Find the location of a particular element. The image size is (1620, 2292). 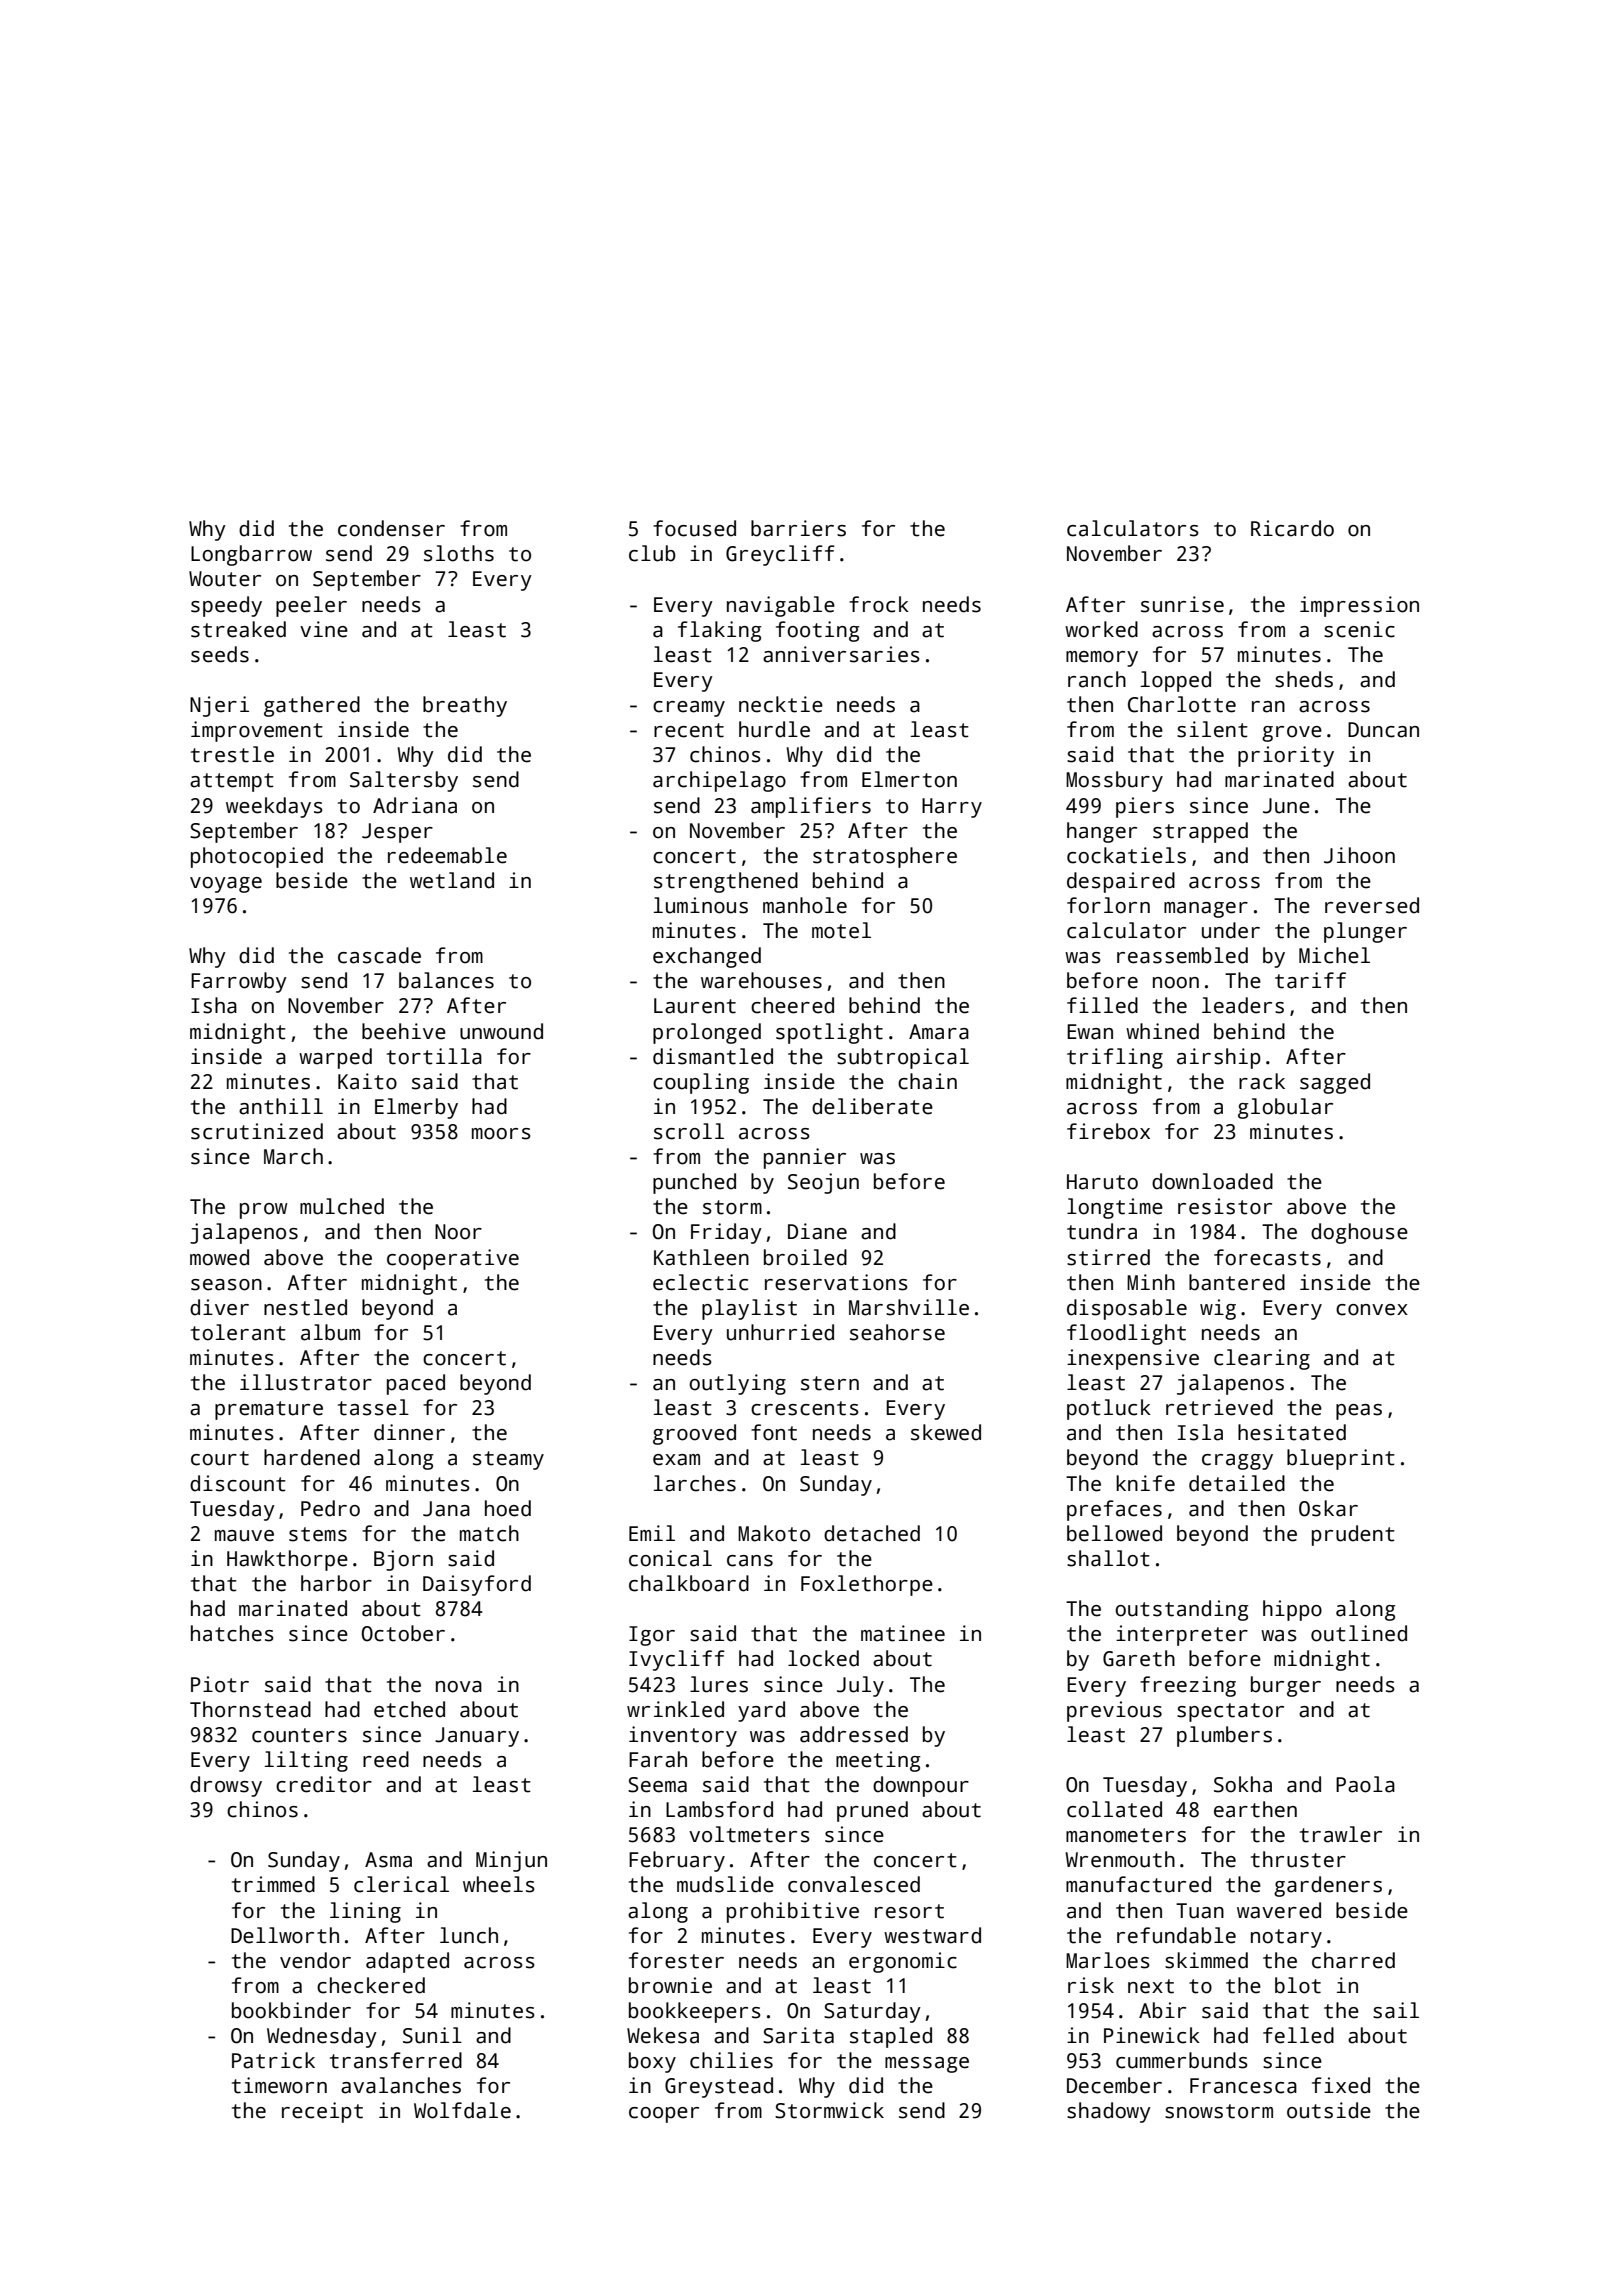

plunger is located at coordinates (1365, 932).
